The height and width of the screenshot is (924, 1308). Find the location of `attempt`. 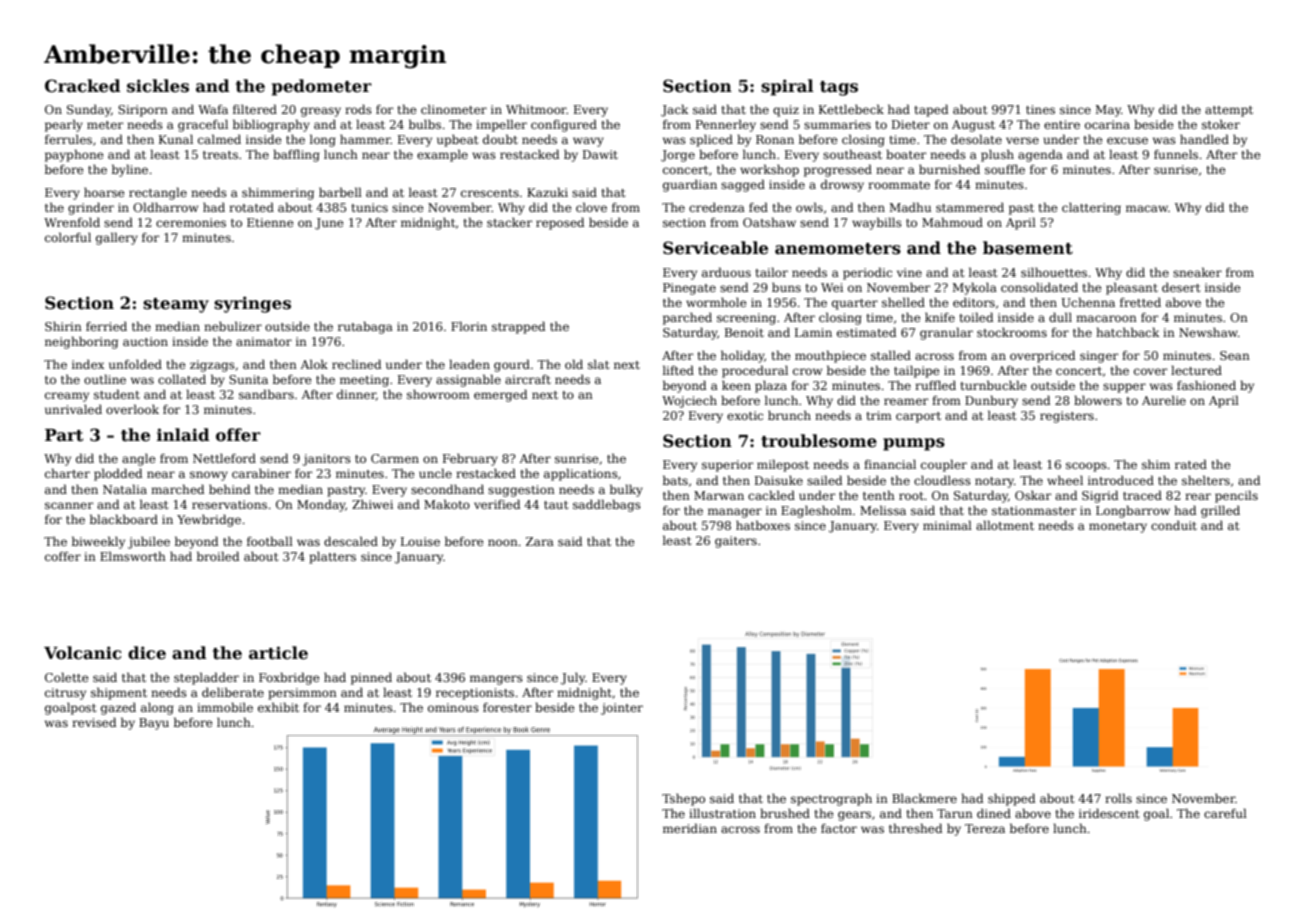

attempt is located at coordinates (1229, 111).
